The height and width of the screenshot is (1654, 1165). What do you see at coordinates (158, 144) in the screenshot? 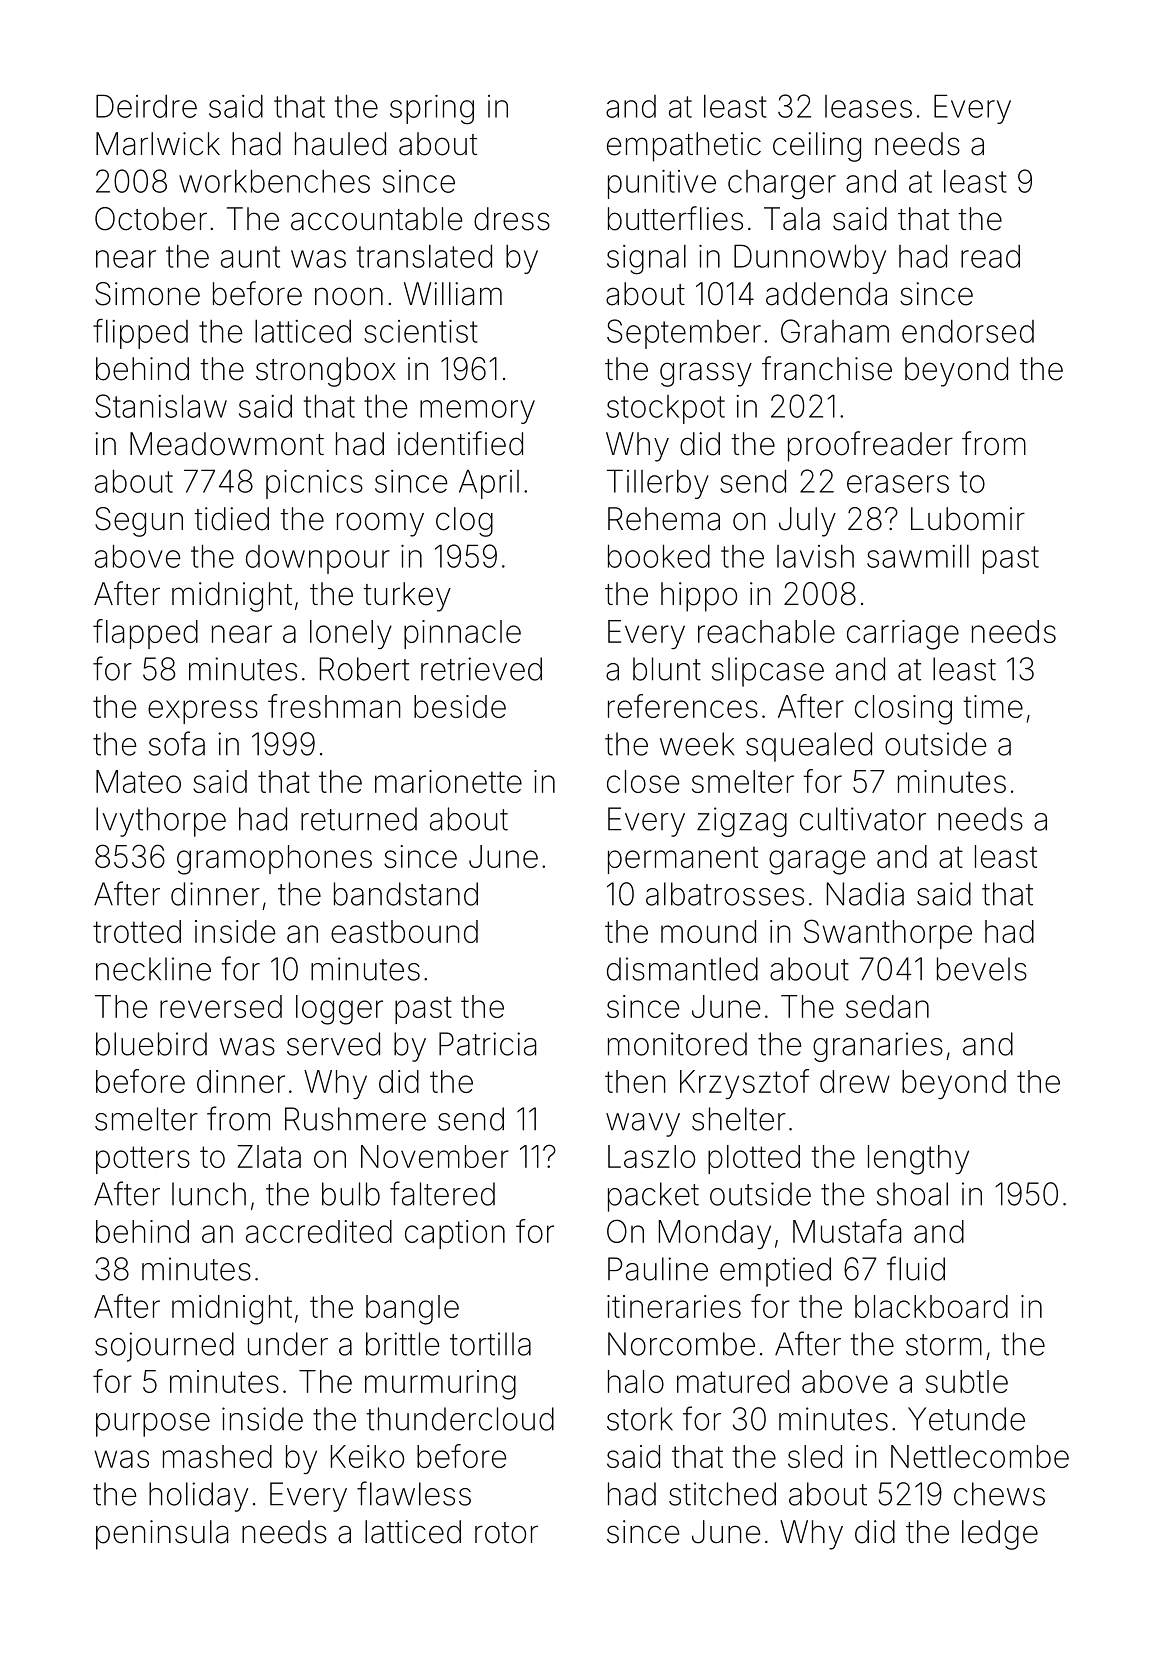
I see `Marlwick` at bounding box center [158, 144].
